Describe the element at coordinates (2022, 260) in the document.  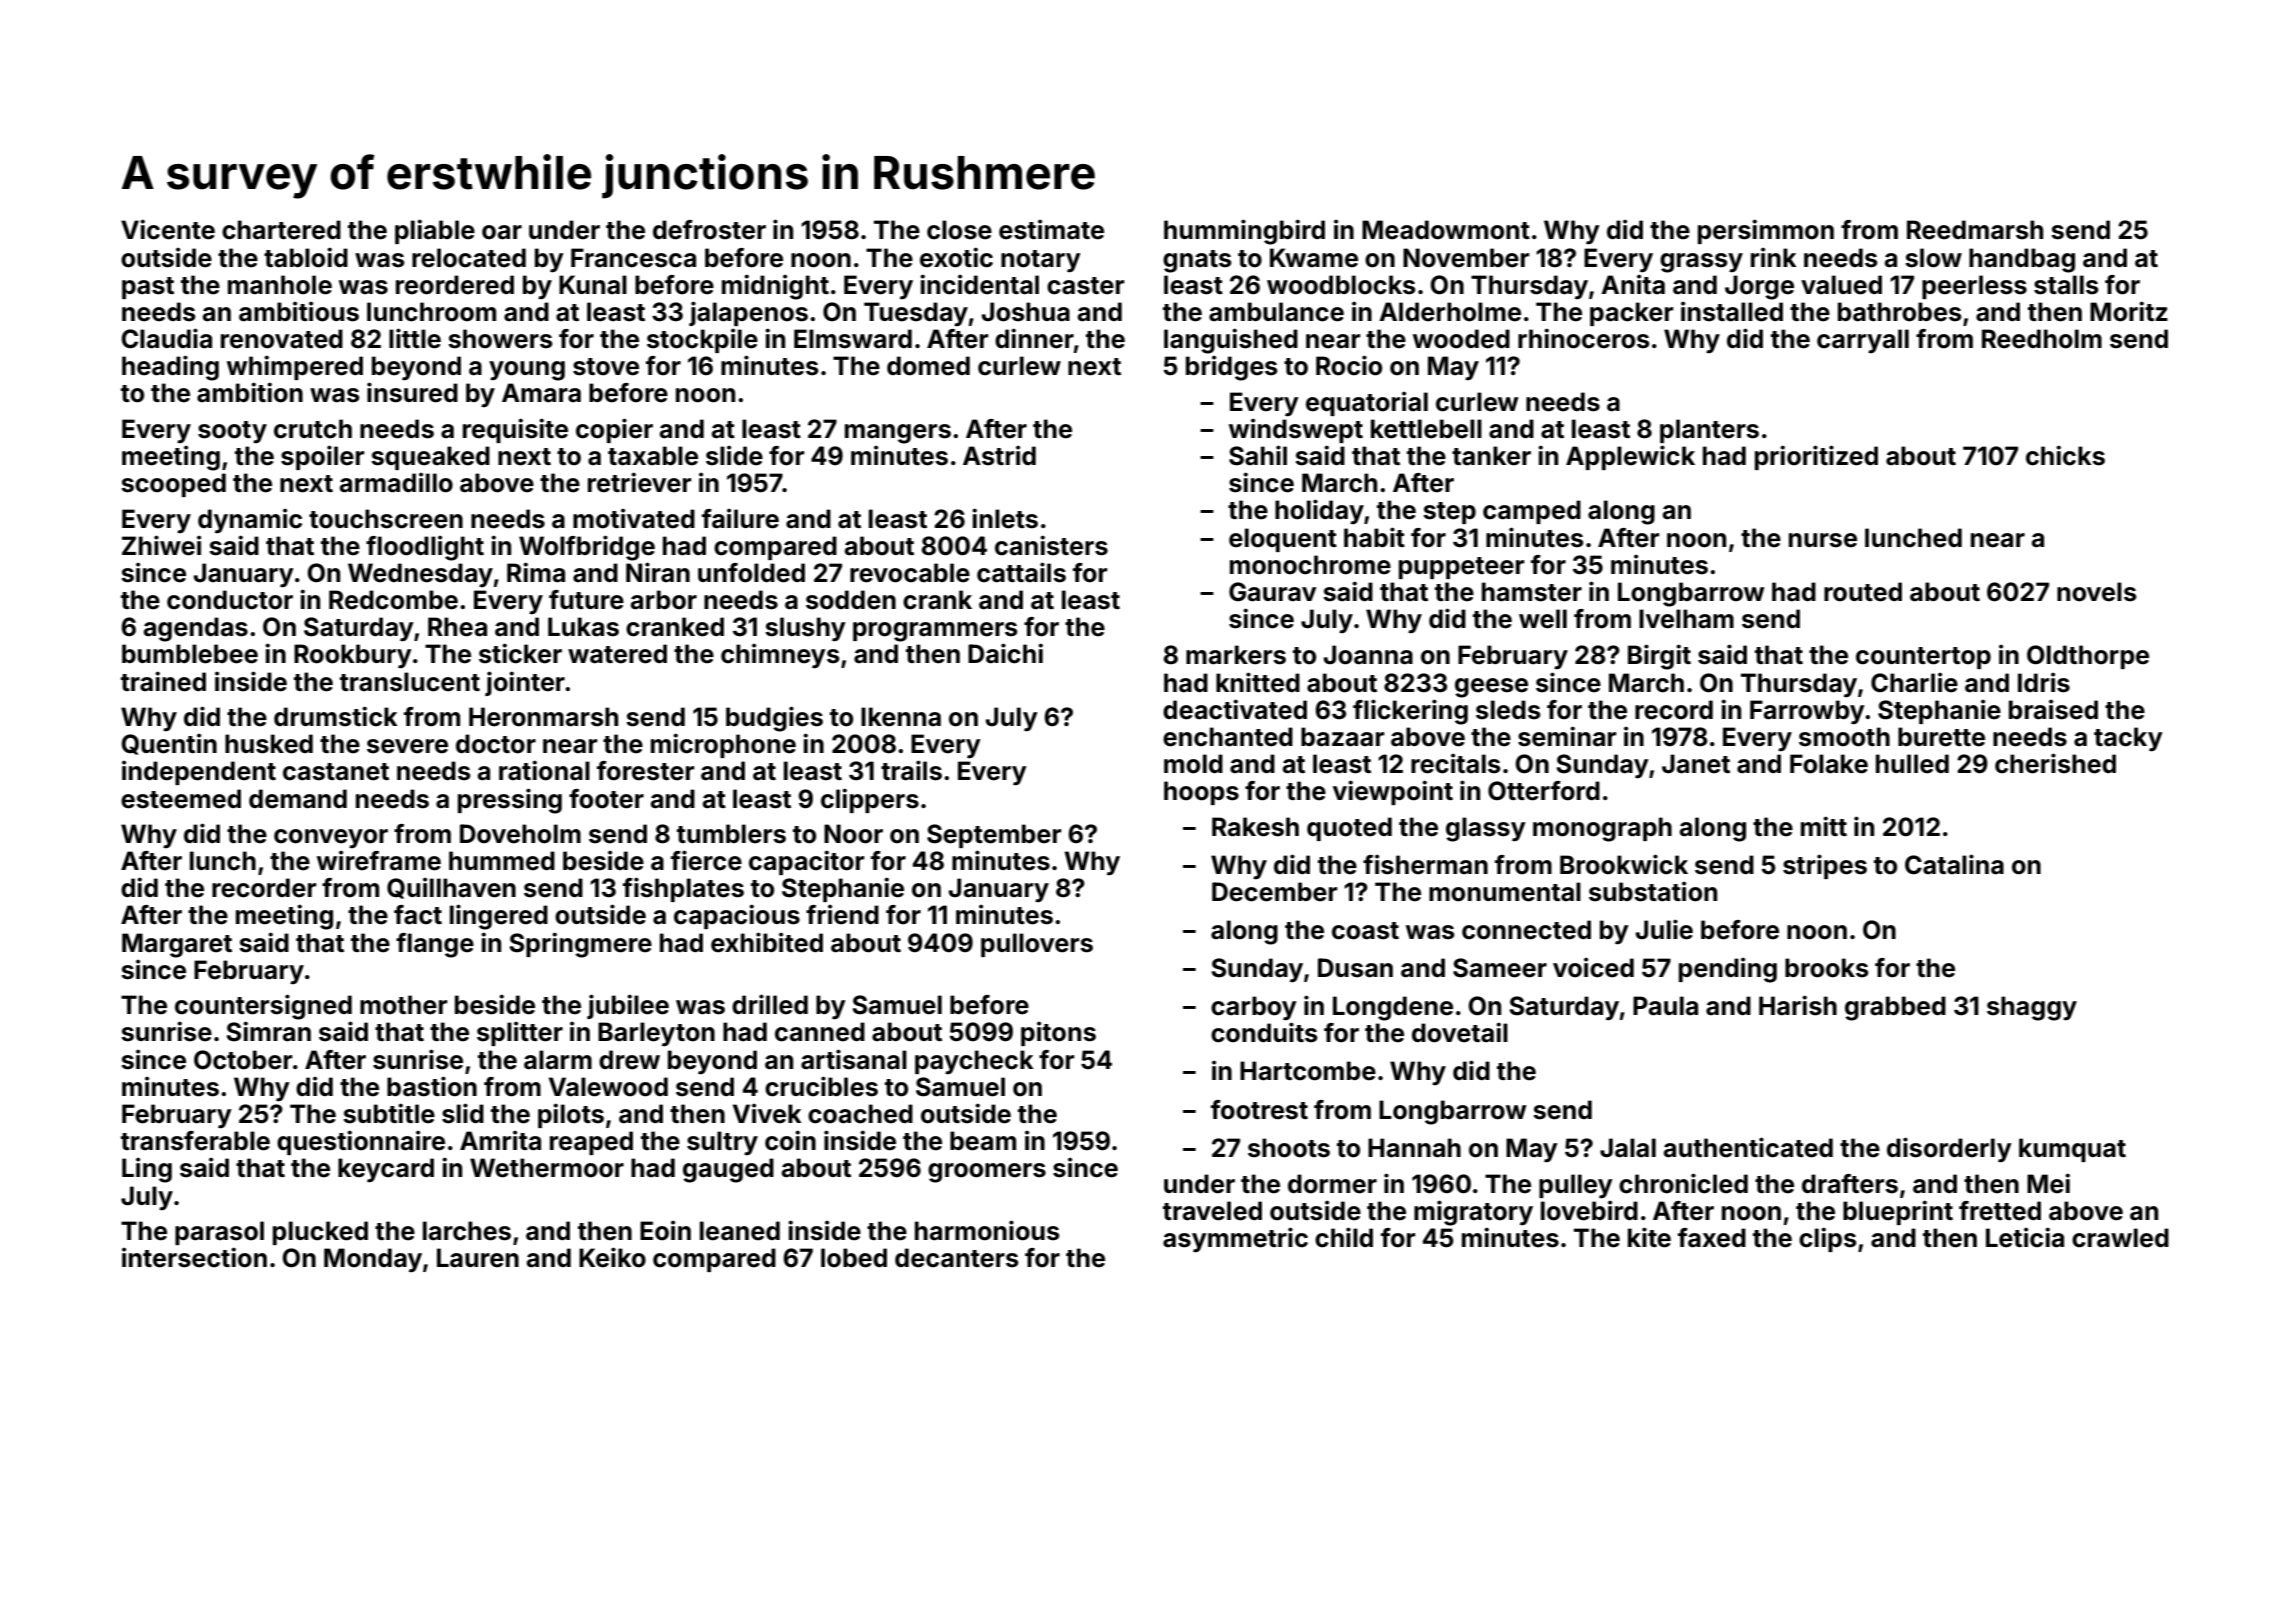
I see `handbag` at that location.
